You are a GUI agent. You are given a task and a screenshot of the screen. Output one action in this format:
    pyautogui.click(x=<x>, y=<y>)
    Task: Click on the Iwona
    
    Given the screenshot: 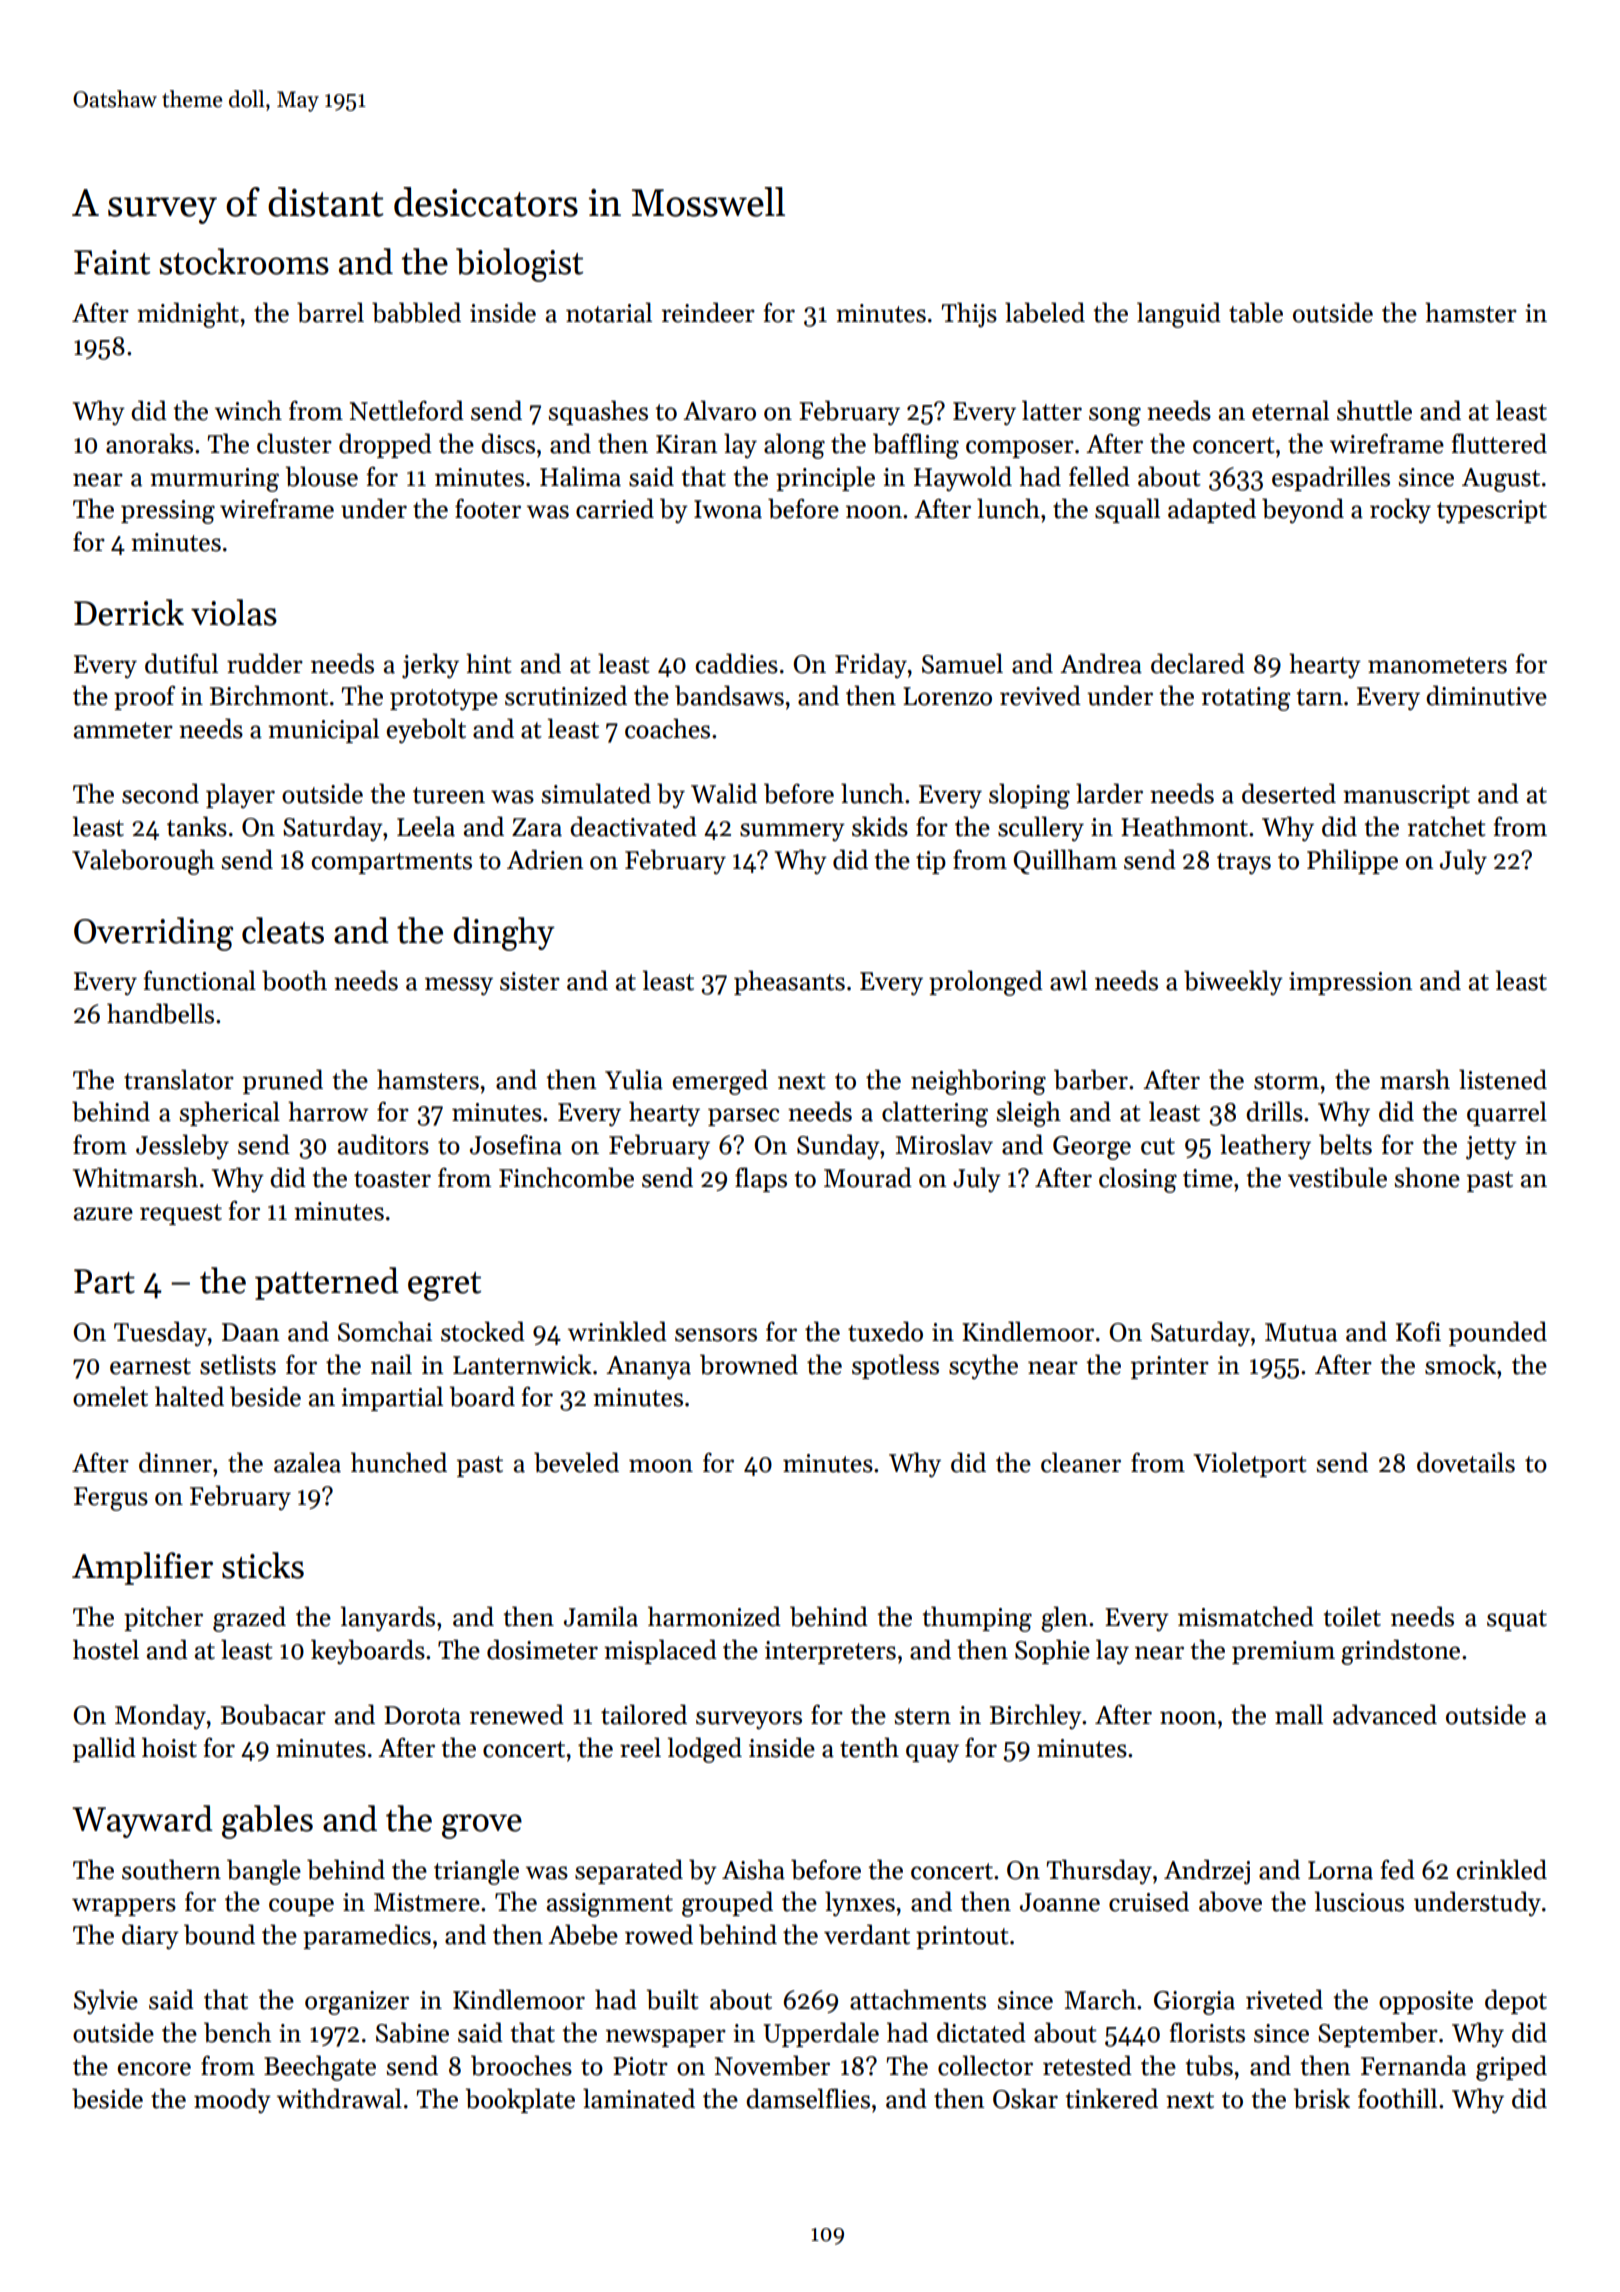 What is the action you would take?
    pyautogui.click(x=728, y=509)
